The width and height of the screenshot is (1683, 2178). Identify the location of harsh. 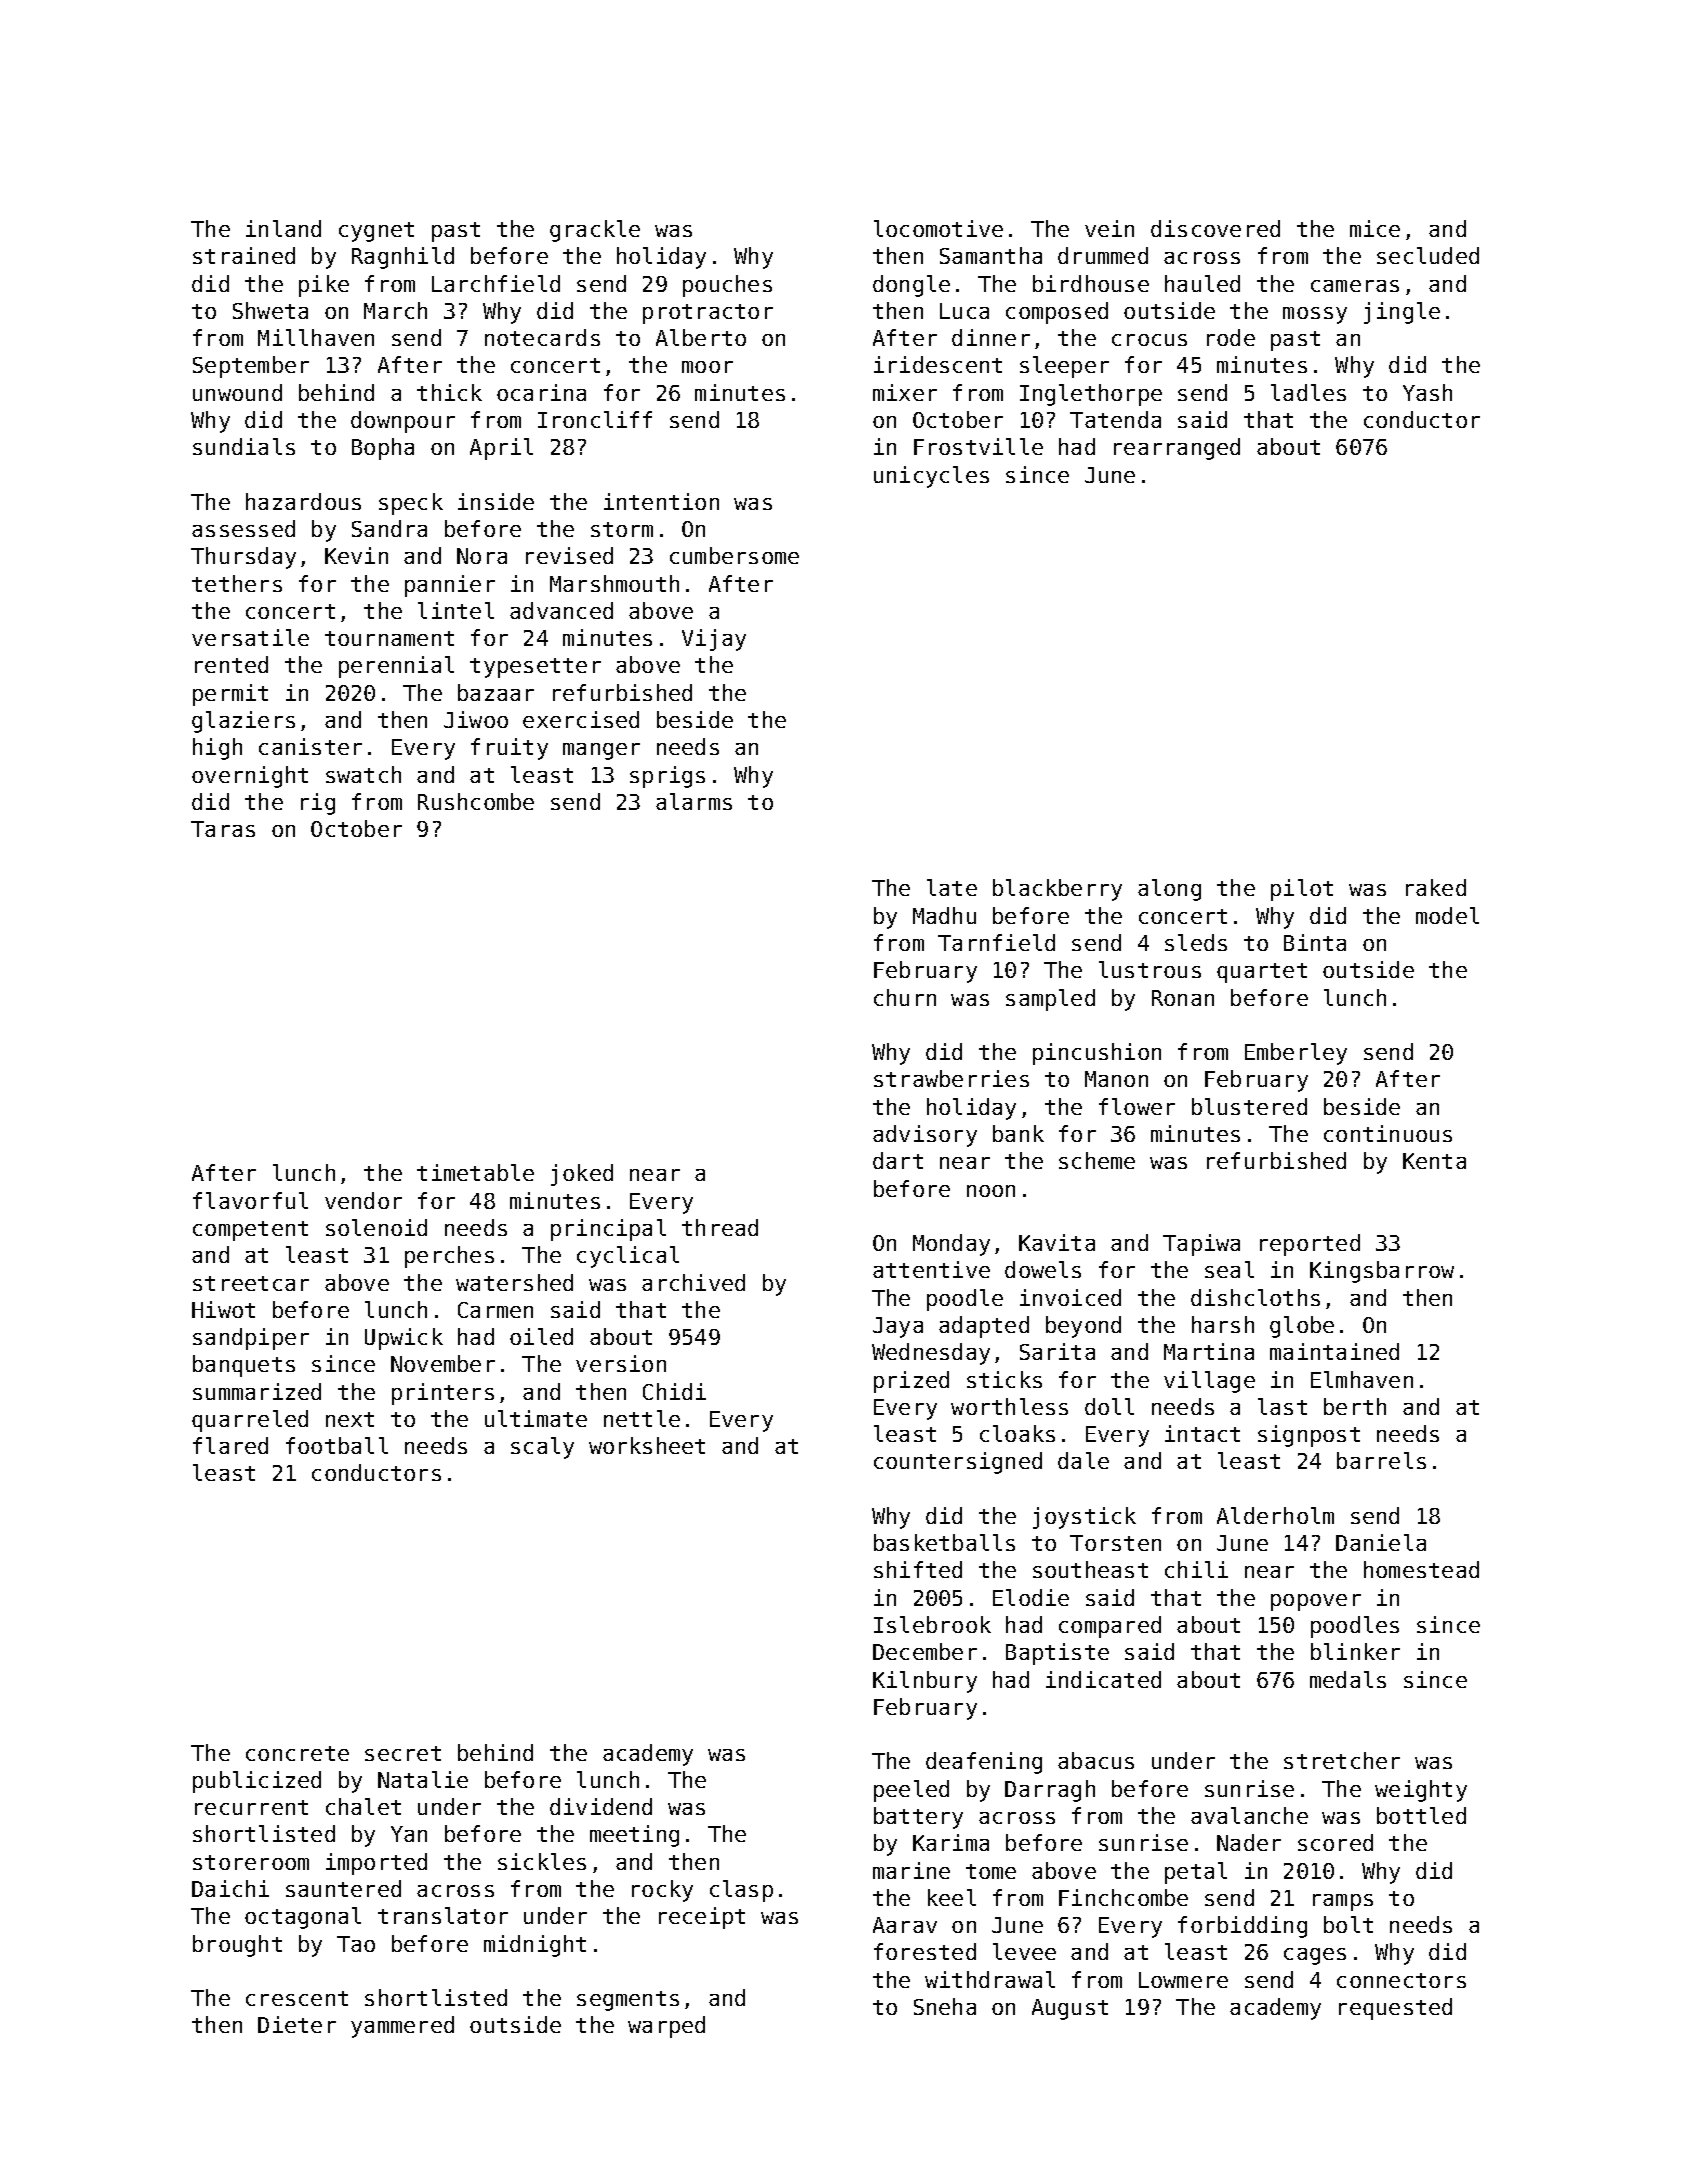
(1223, 1324).
